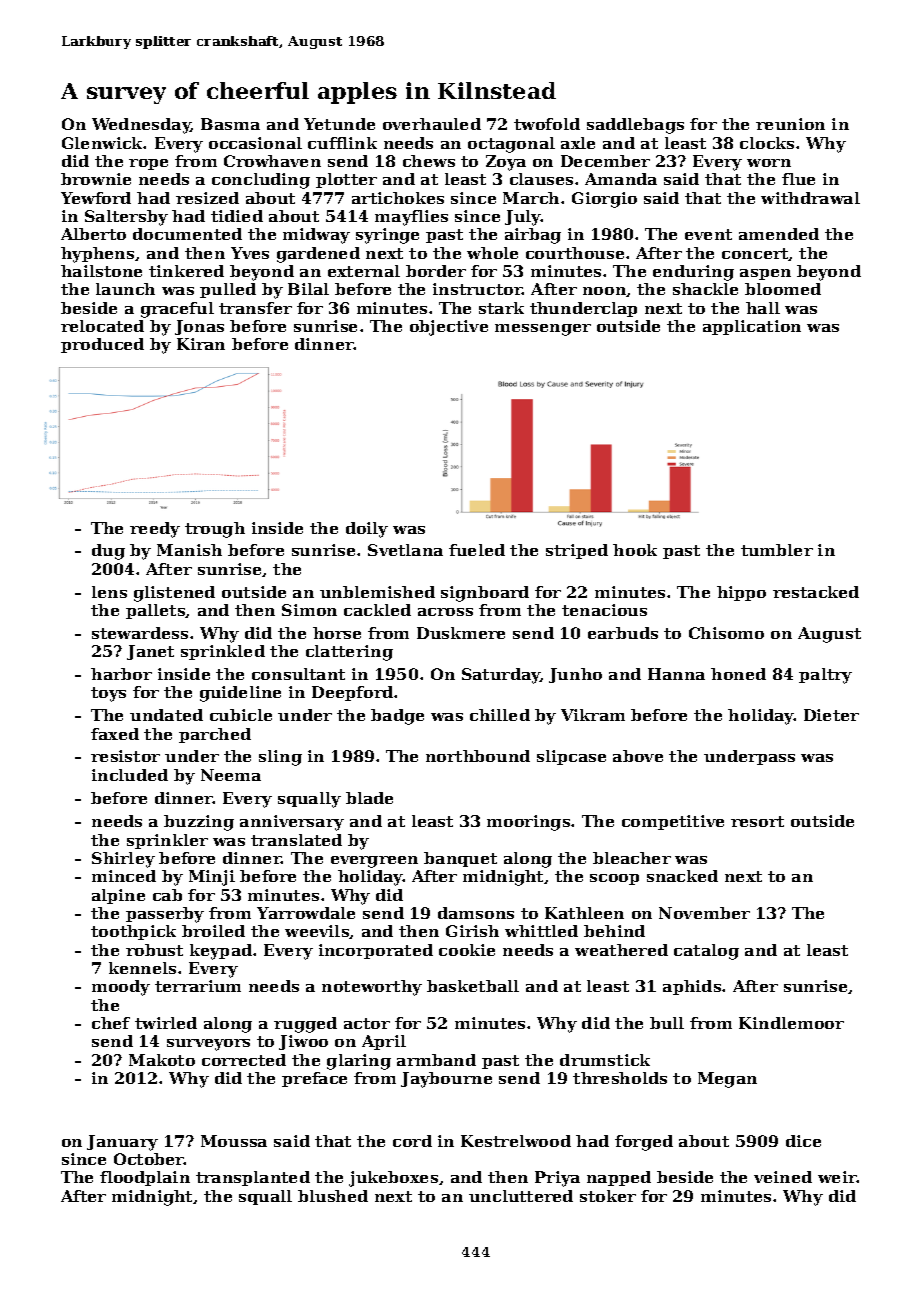 The width and height of the screenshot is (924, 1308). Describe the element at coordinates (783, 289) in the screenshot. I see `bloomed` at that location.
